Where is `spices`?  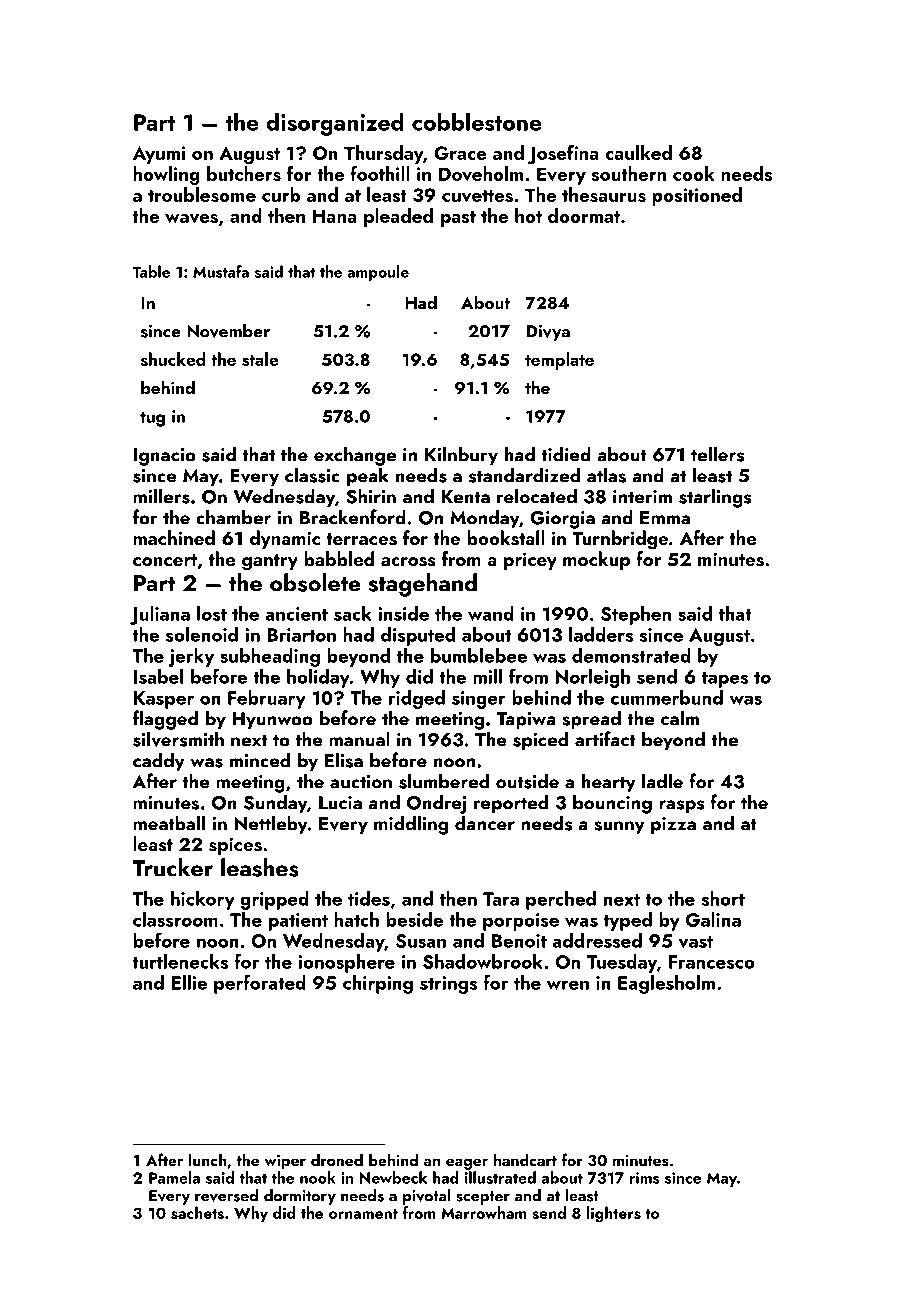 spices is located at coordinates (235, 846).
